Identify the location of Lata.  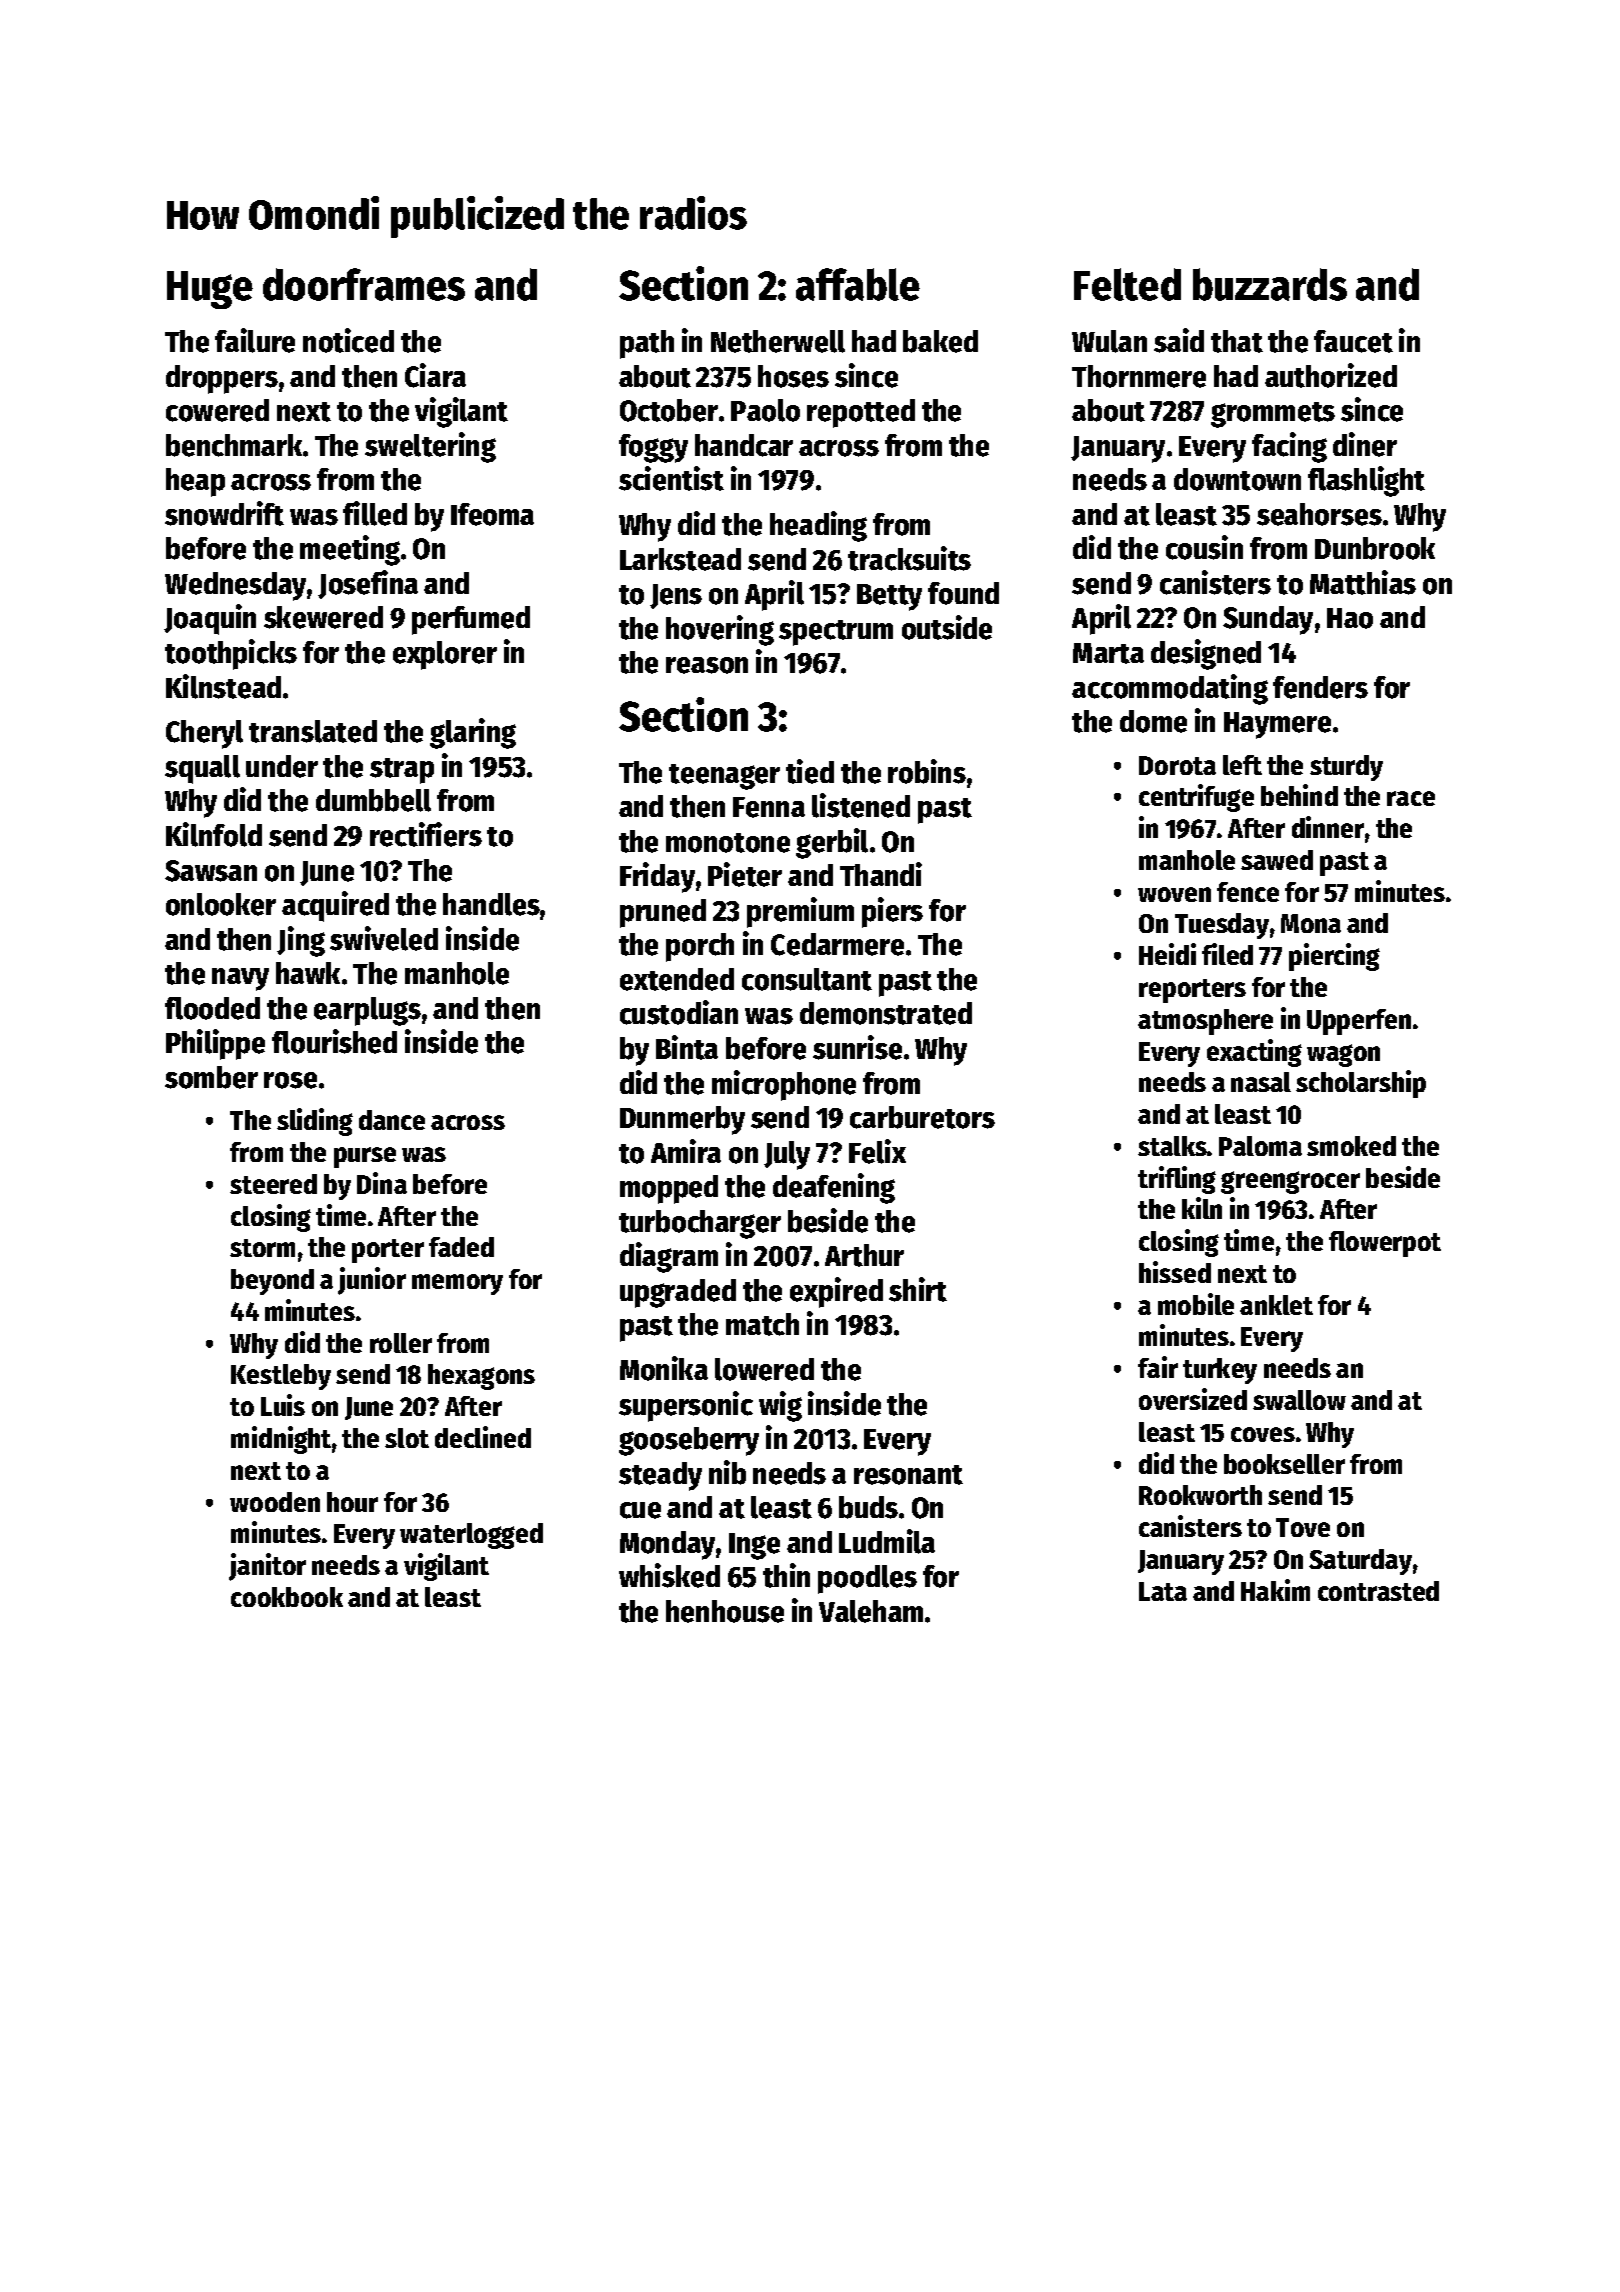
(1163, 1591).
